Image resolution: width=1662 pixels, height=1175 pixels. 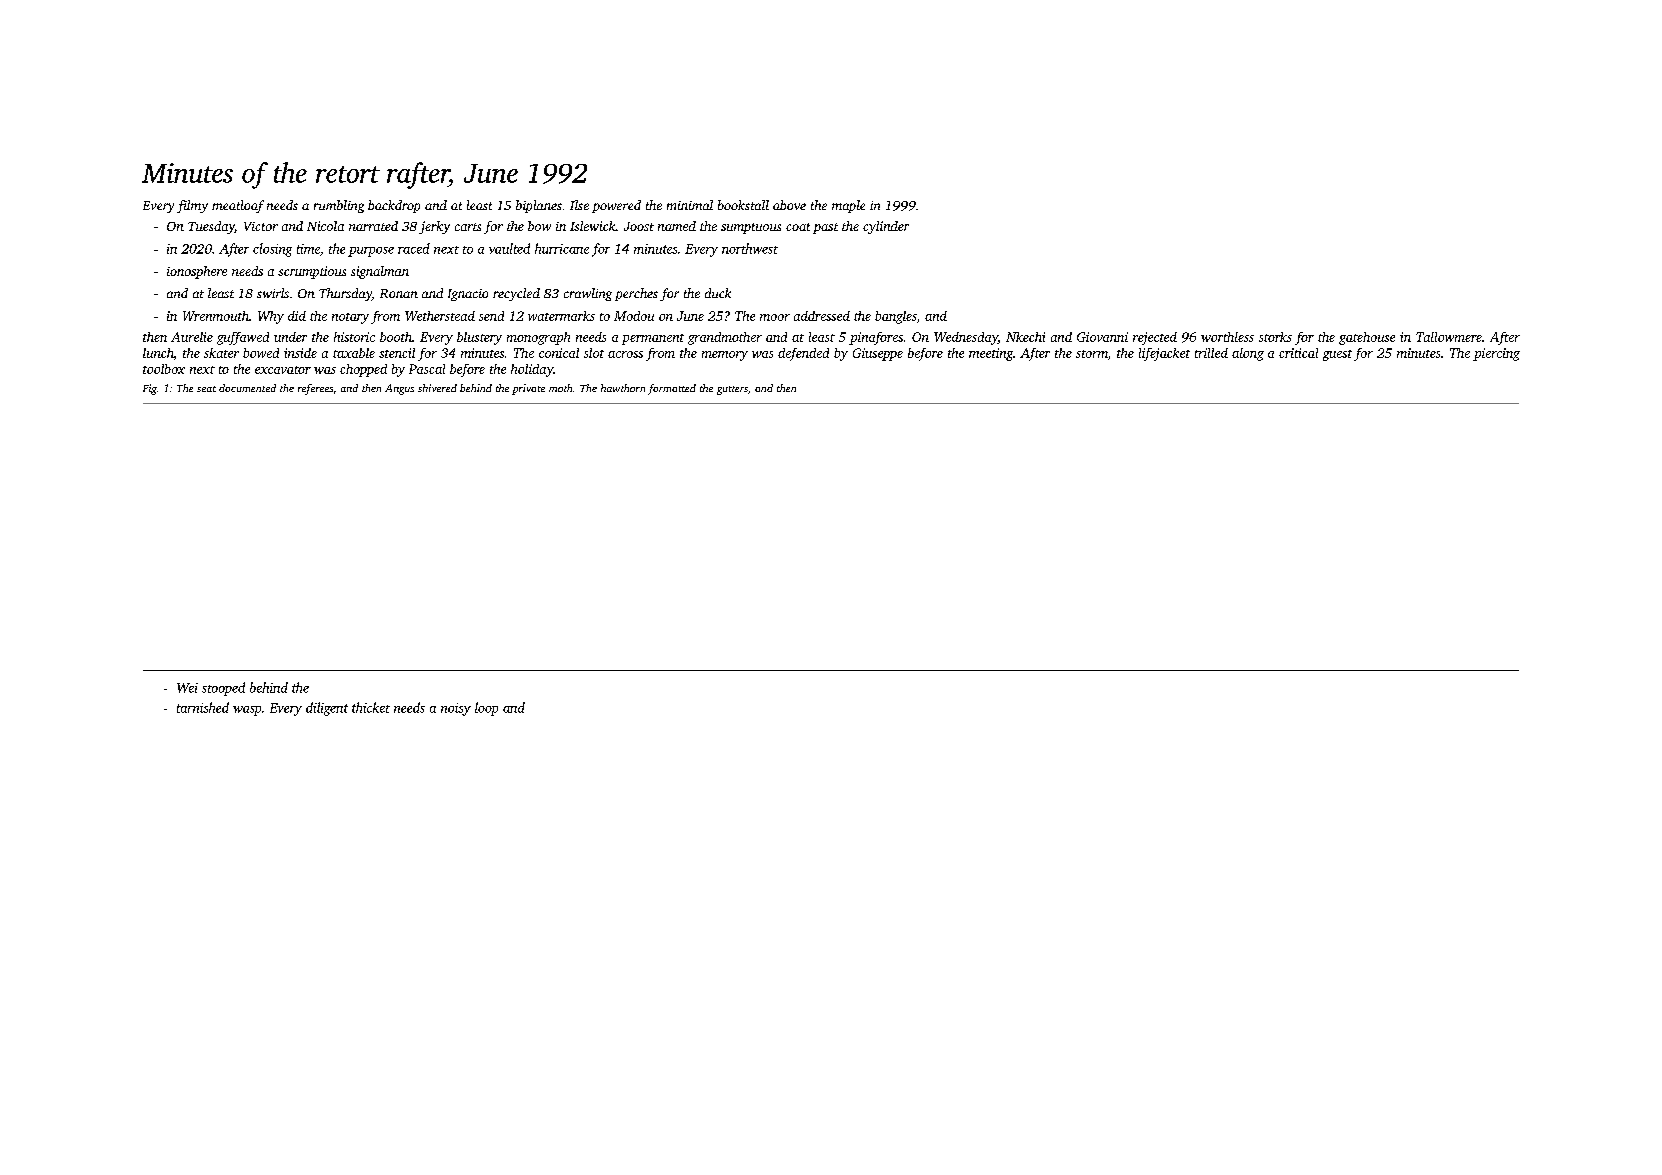 I want to click on memory, so click(x=725, y=356).
